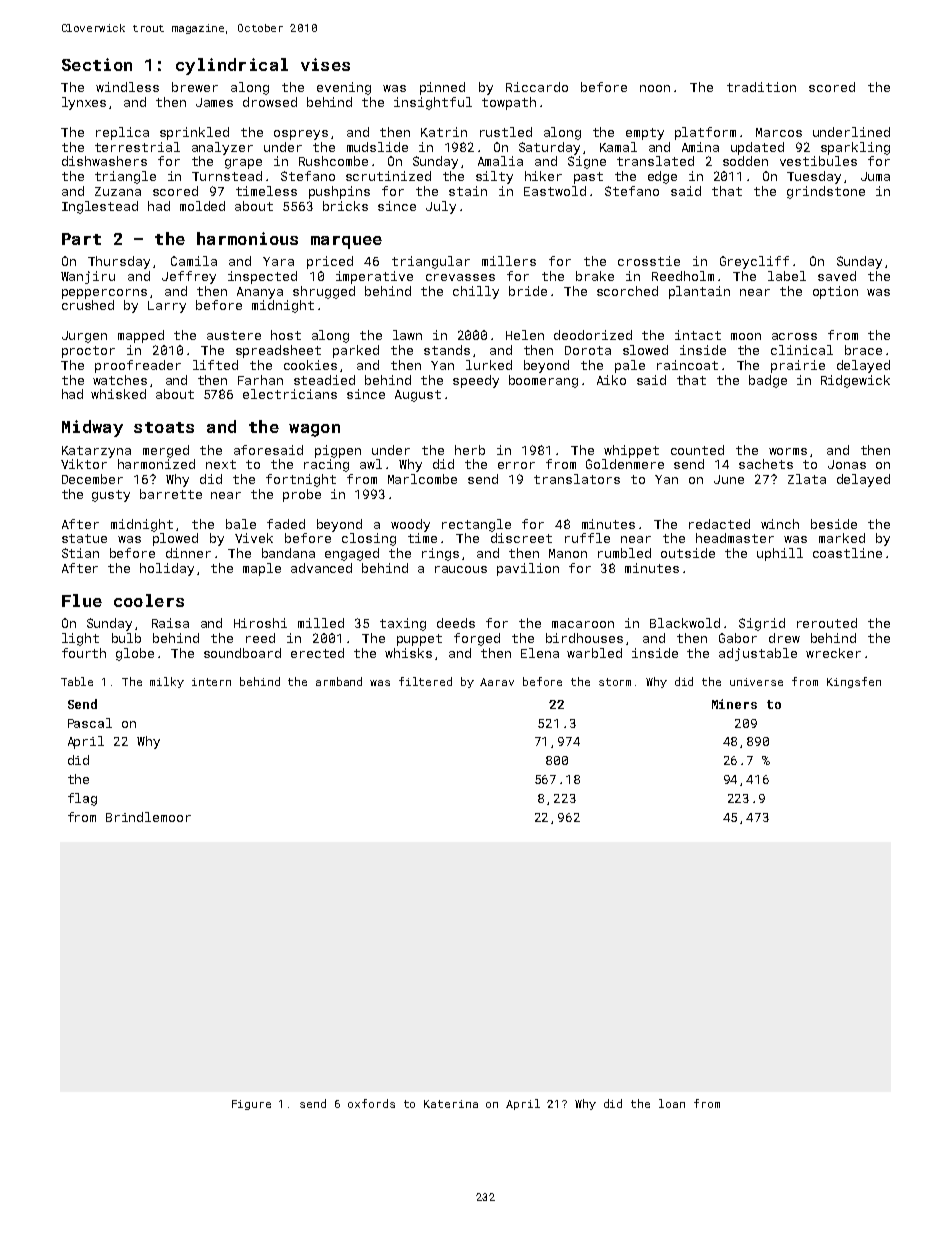 The image size is (952, 1233). I want to click on Kingsfen, so click(854, 682).
